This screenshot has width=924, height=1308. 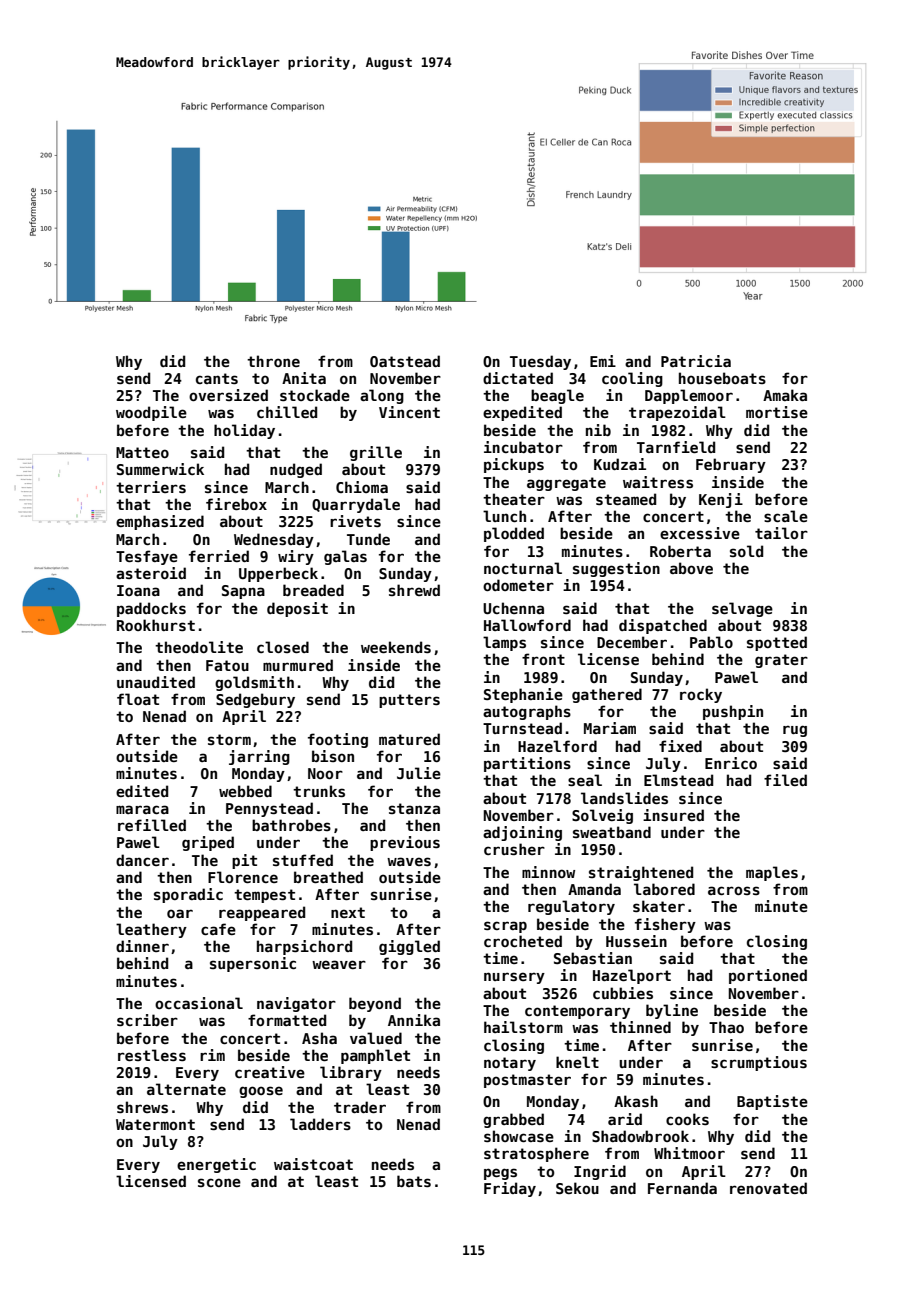 I want to click on partitions, so click(x=527, y=764).
